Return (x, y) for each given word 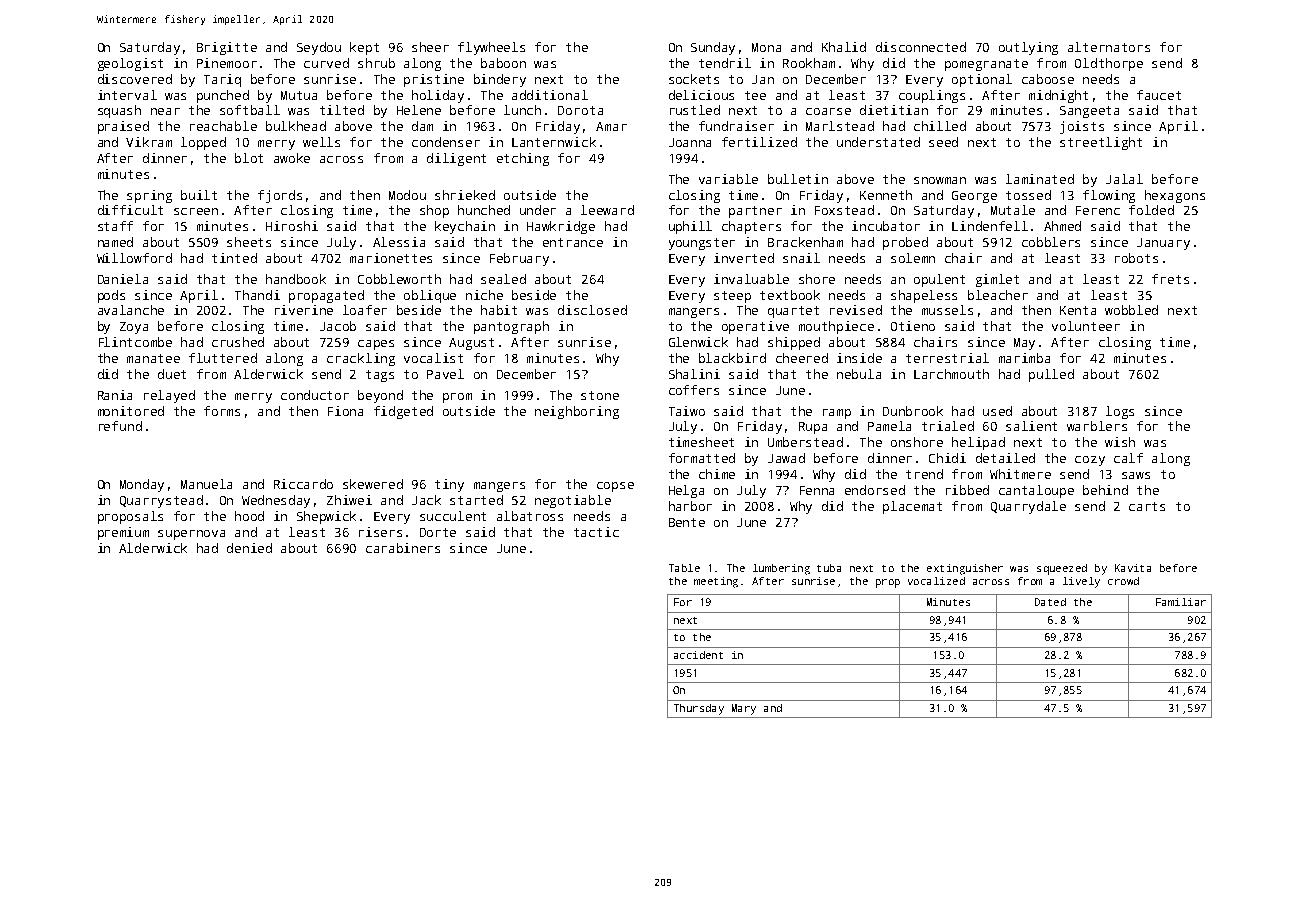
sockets (694, 79)
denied (249, 548)
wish (1120, 442)
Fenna (817, 490)
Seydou (319, 48)
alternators (1109, 47)
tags (380, 376)
